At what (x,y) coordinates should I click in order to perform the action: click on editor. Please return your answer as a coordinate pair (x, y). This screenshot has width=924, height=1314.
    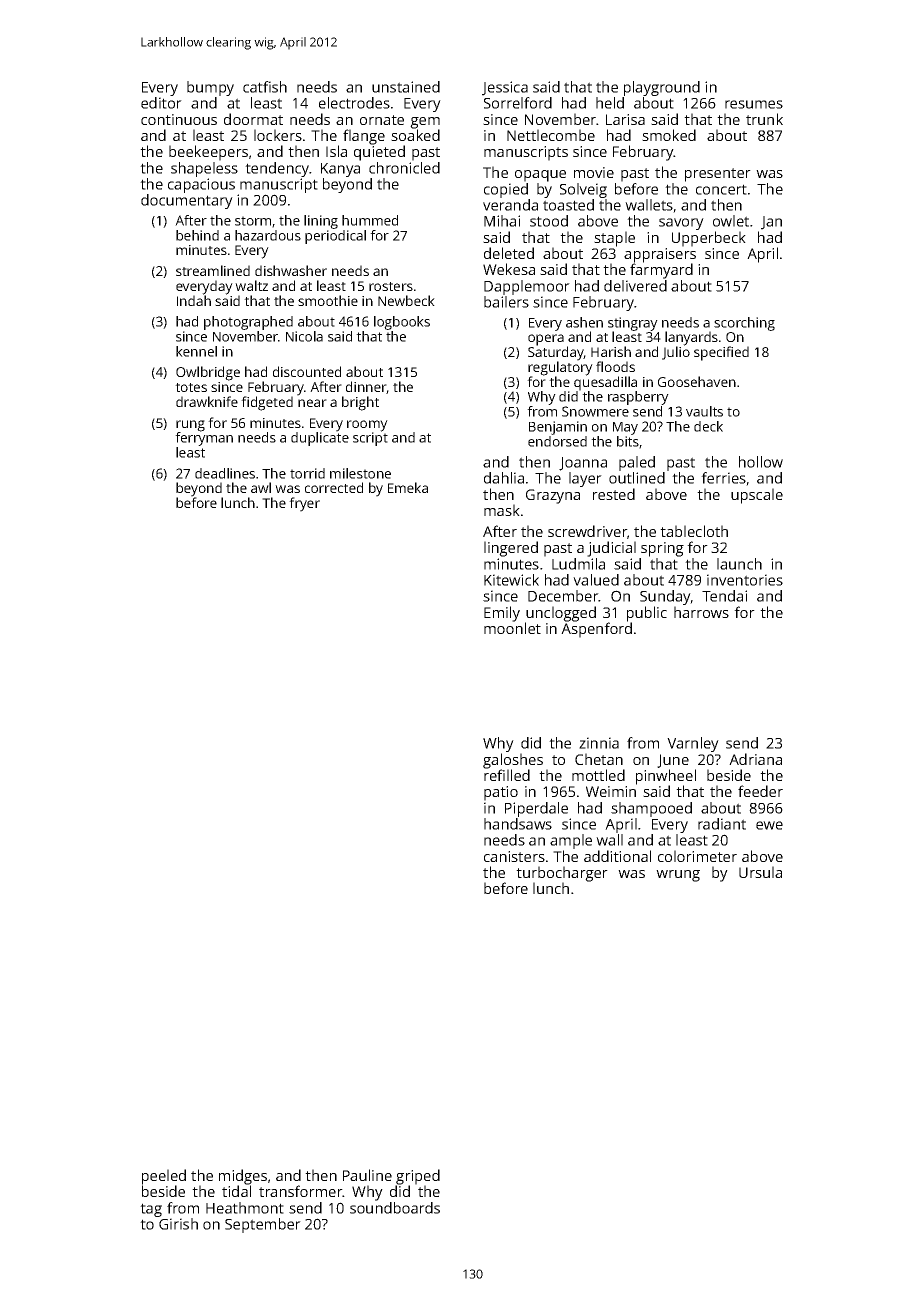
    Looking at the image, I should click on (161, 103).
